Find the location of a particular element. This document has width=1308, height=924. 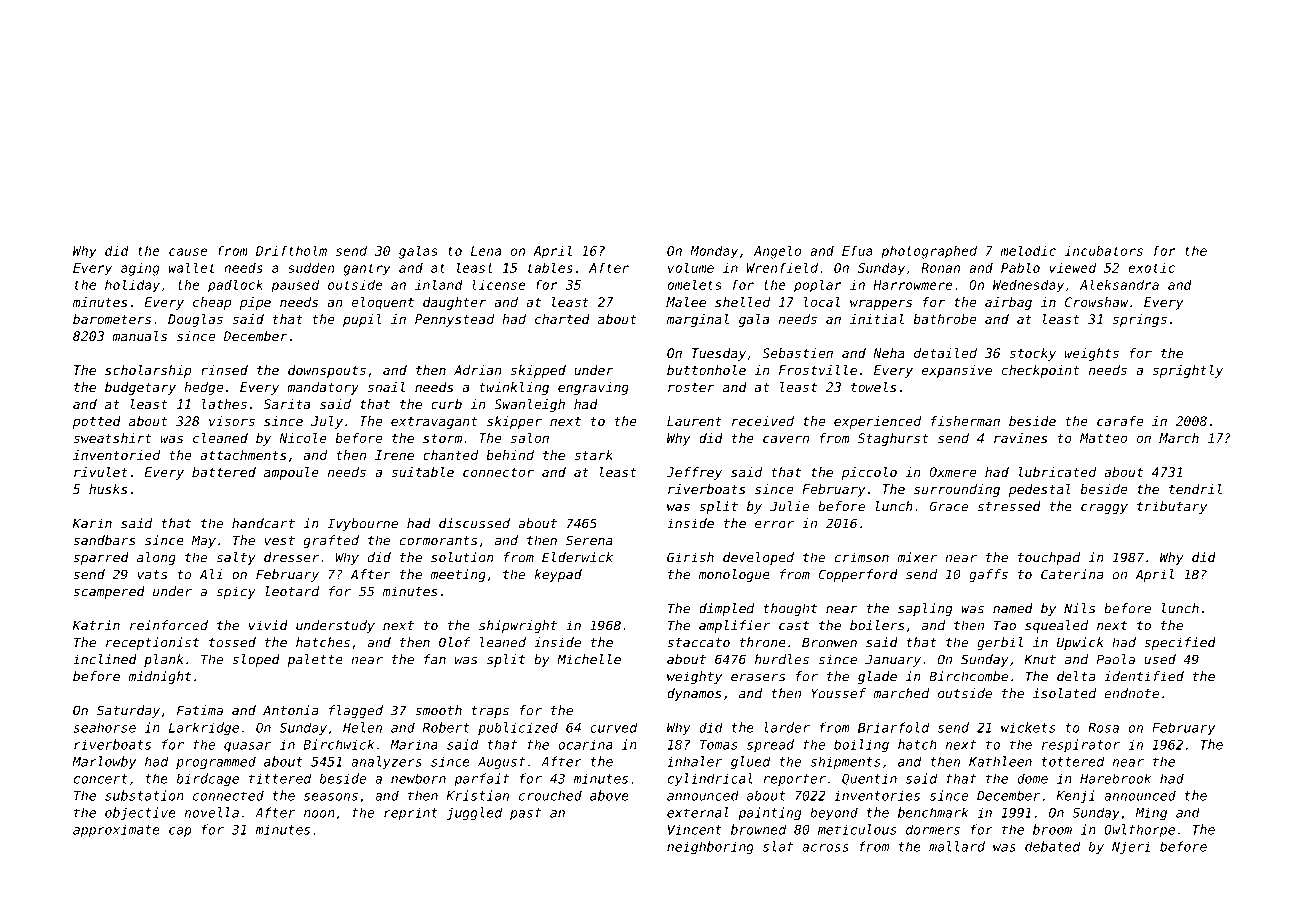

reporter is located at coordinates (795, 780).
